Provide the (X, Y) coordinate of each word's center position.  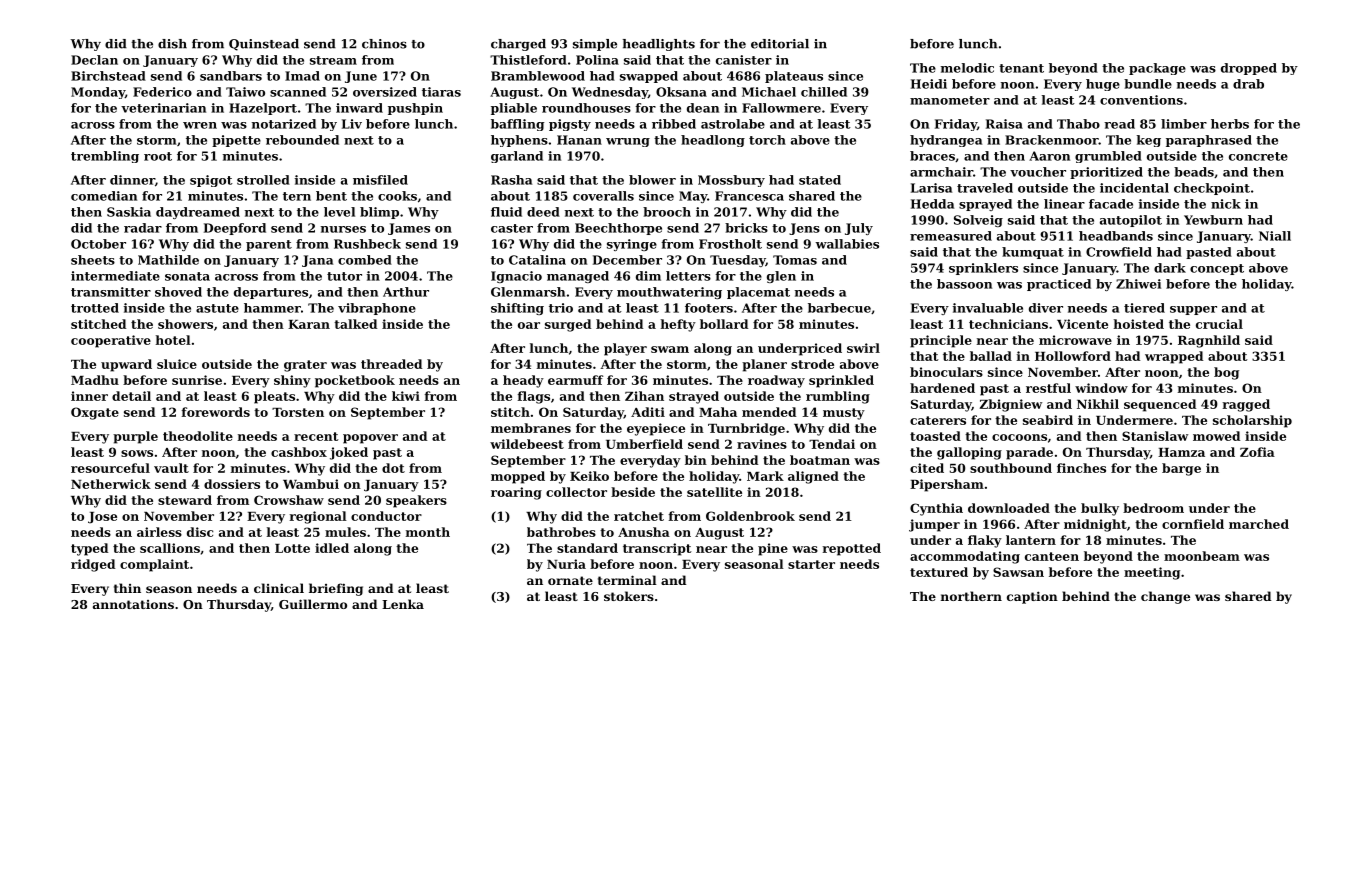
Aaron (1049, 156)
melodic (967, 68)
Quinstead (264, 45)
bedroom (1153, 508)
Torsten (298, 412)
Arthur (406, 292)
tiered (1144, 308)
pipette (236, 141)
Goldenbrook (750, 516)
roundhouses (586, 108)
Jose (102, 518)
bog (1226, 373)
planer (764, 365)
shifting (517, 309)
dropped (1249, 69)
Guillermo (313, 604)
